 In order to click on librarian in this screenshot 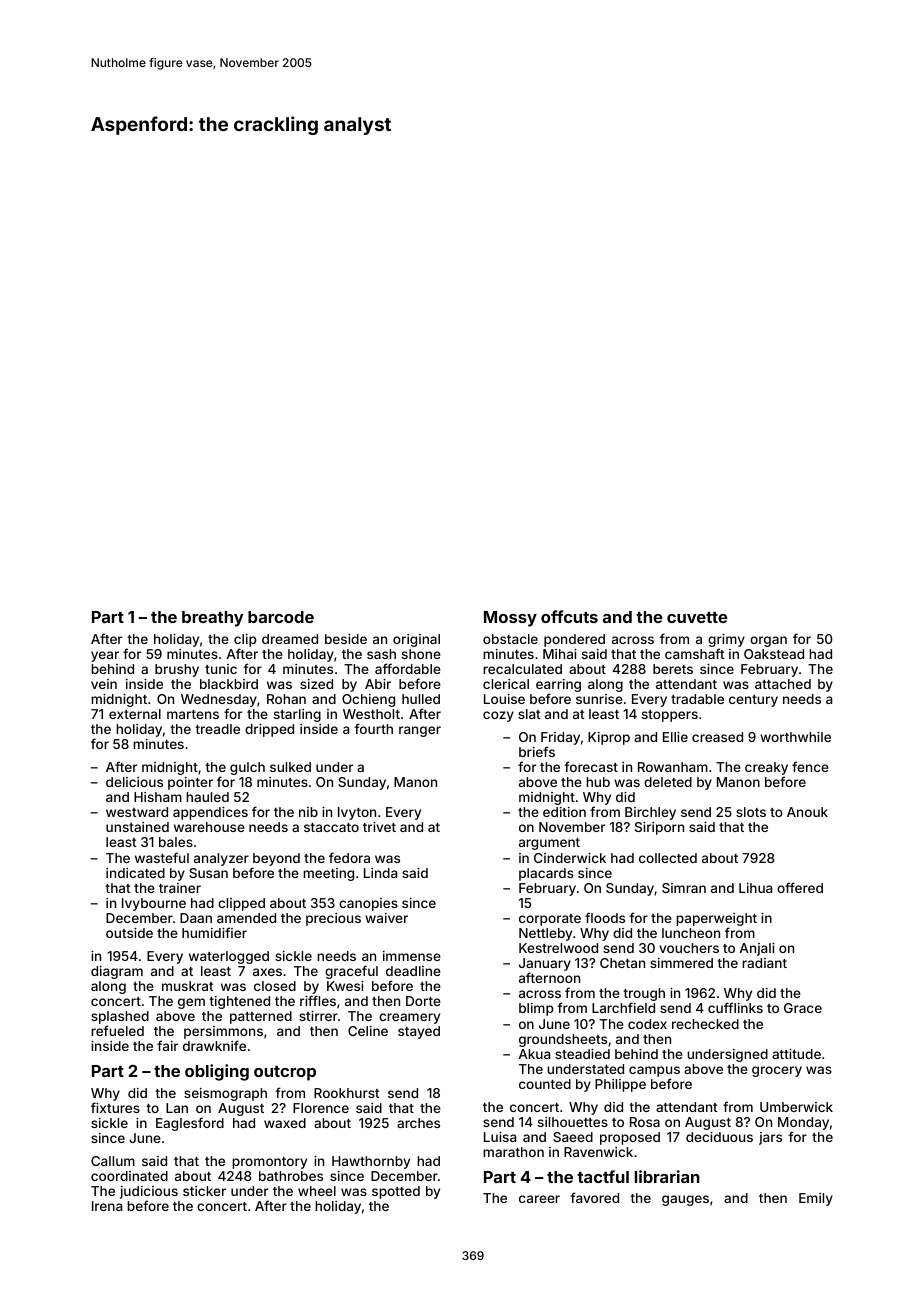, I will do `click(667, 1176)`.
